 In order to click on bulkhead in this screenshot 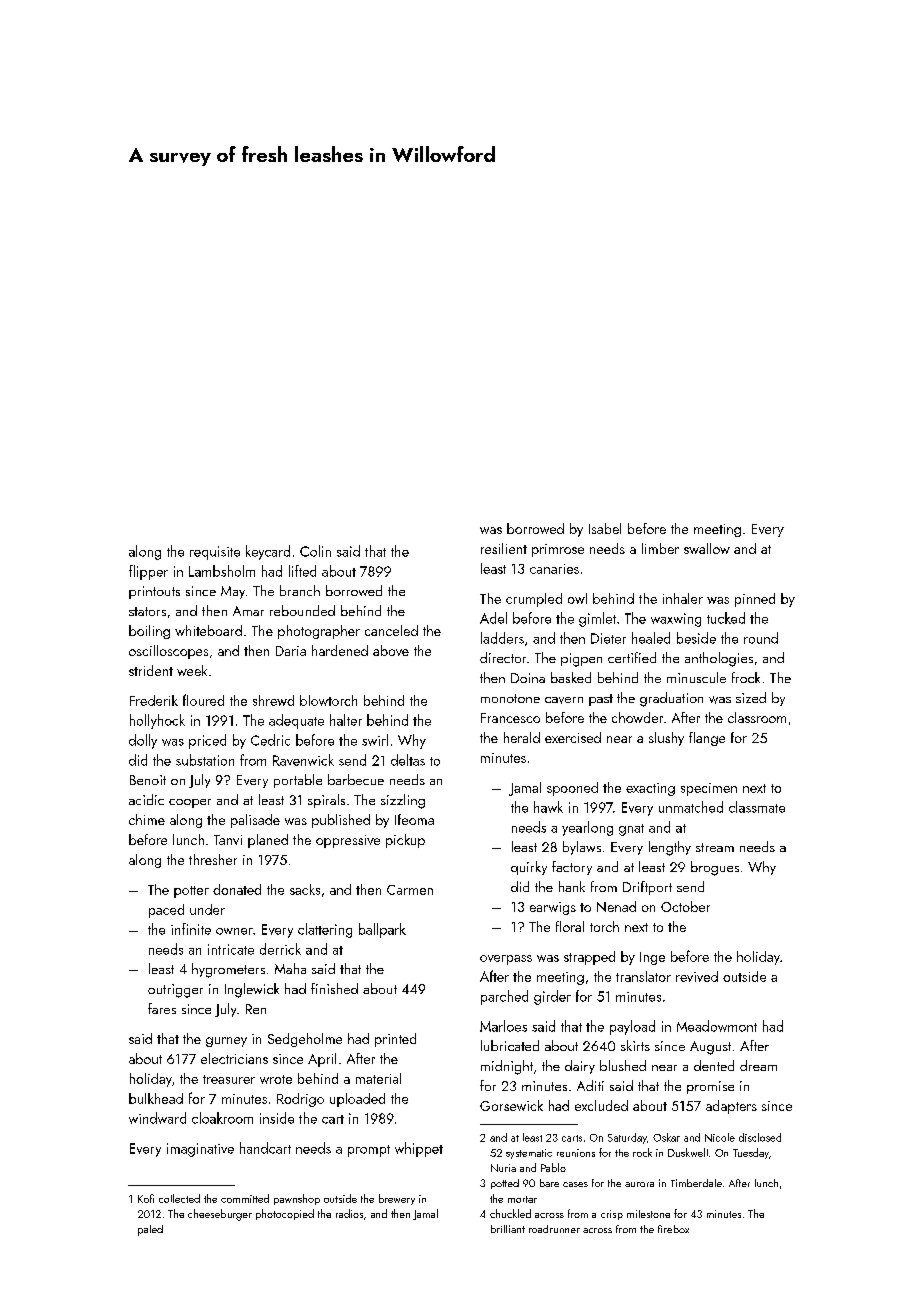, I will do `click(156, 1098)`.
